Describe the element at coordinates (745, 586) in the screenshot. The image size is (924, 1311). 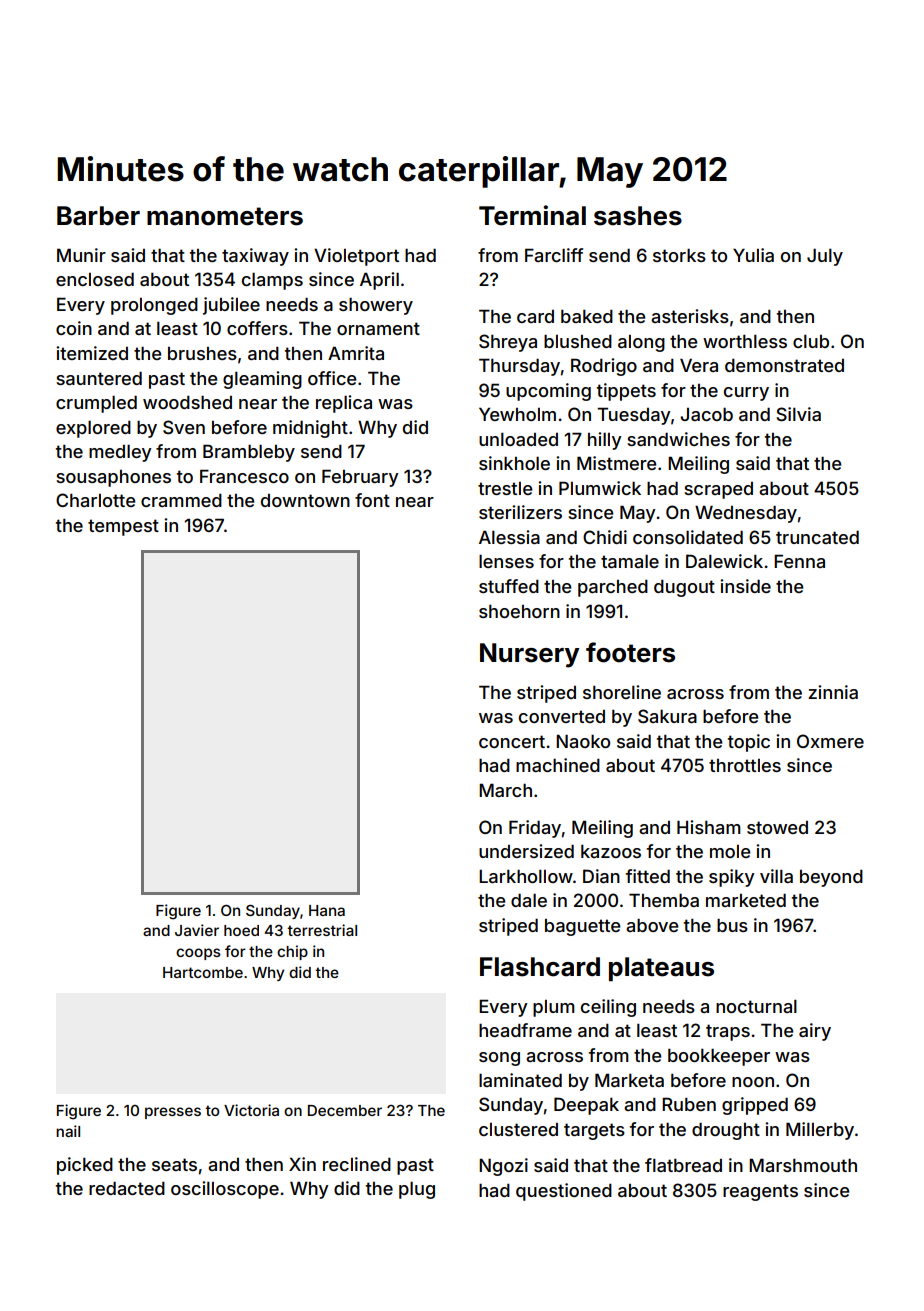
I see `inside` at that location.
